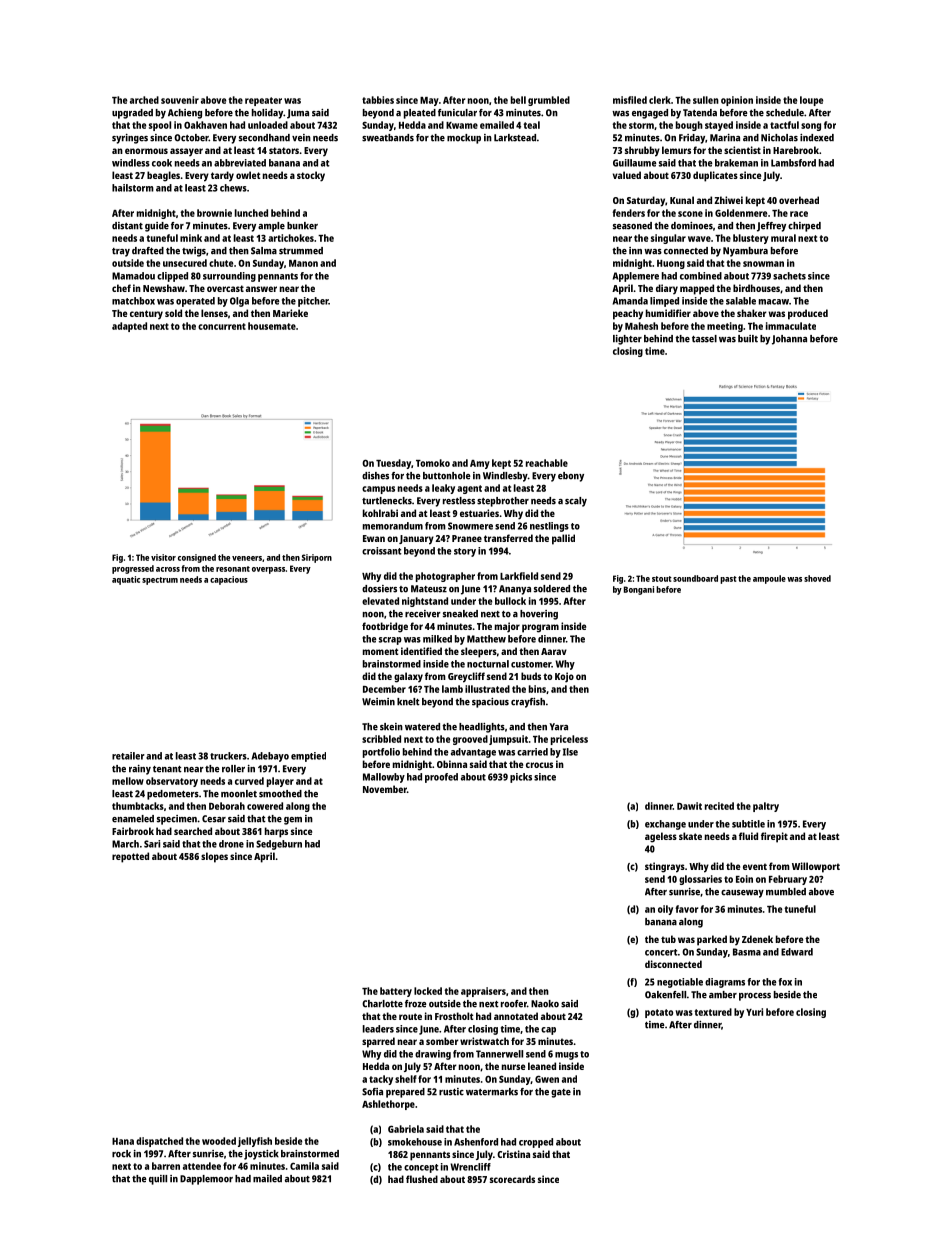 The width and height of the screenshot is (952, 1233). I want to click on mumbled, so click(786, 892).
